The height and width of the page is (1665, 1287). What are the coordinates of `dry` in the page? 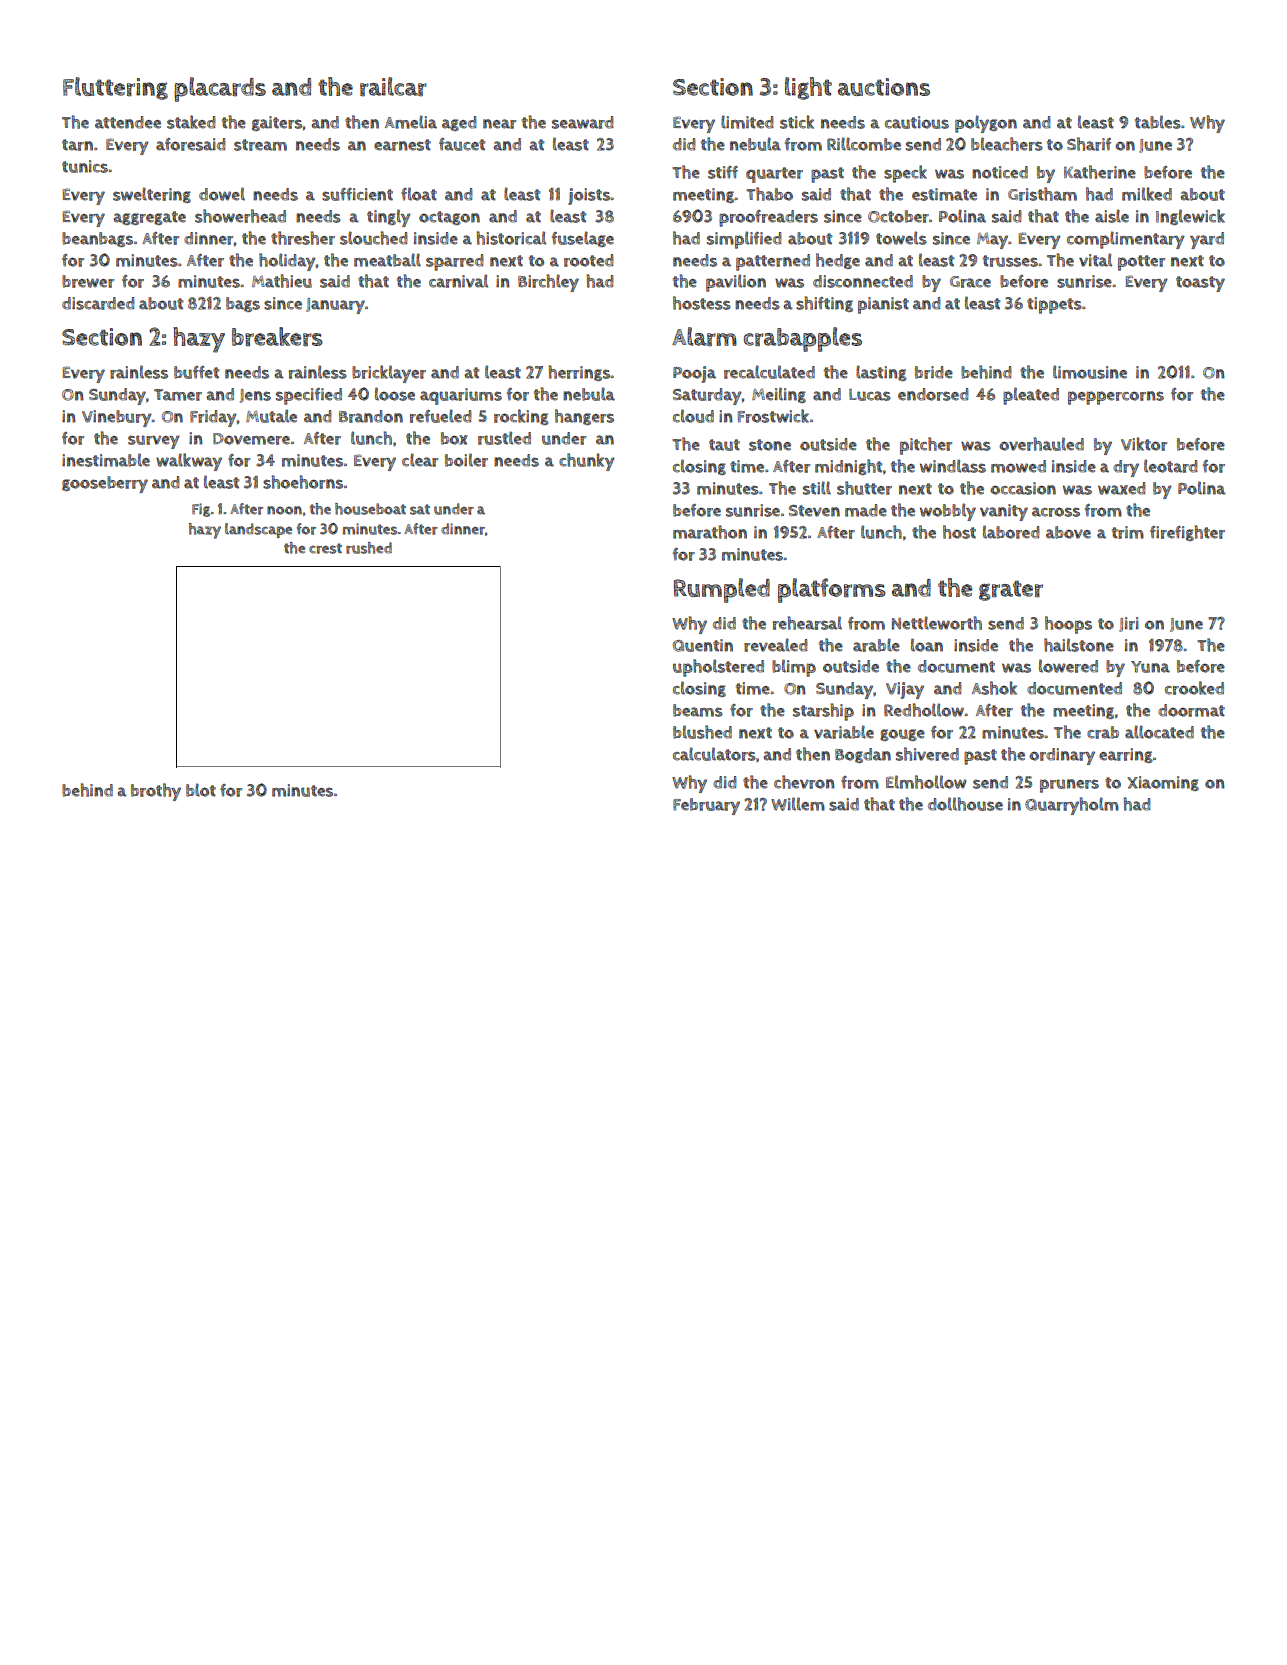 It's located at (1126, 468).
